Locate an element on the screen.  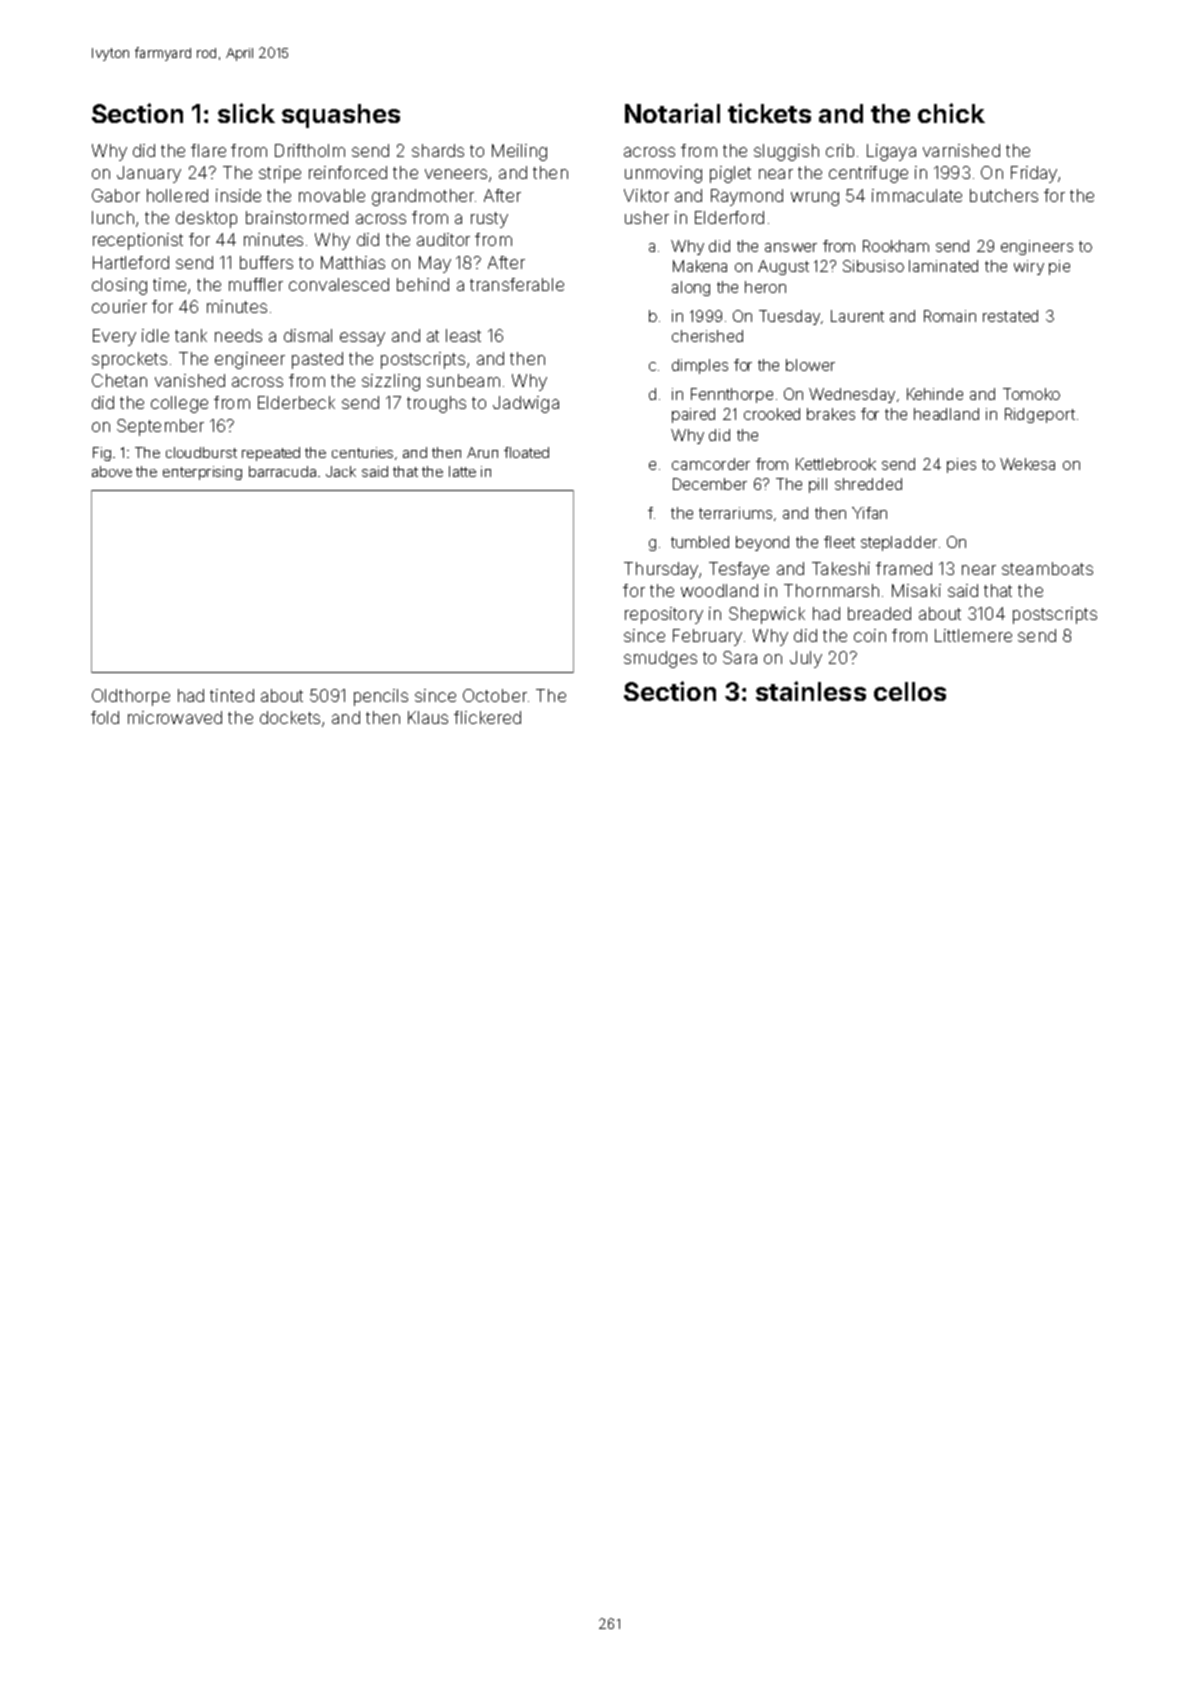
above is located at coordinates (112, 471).
